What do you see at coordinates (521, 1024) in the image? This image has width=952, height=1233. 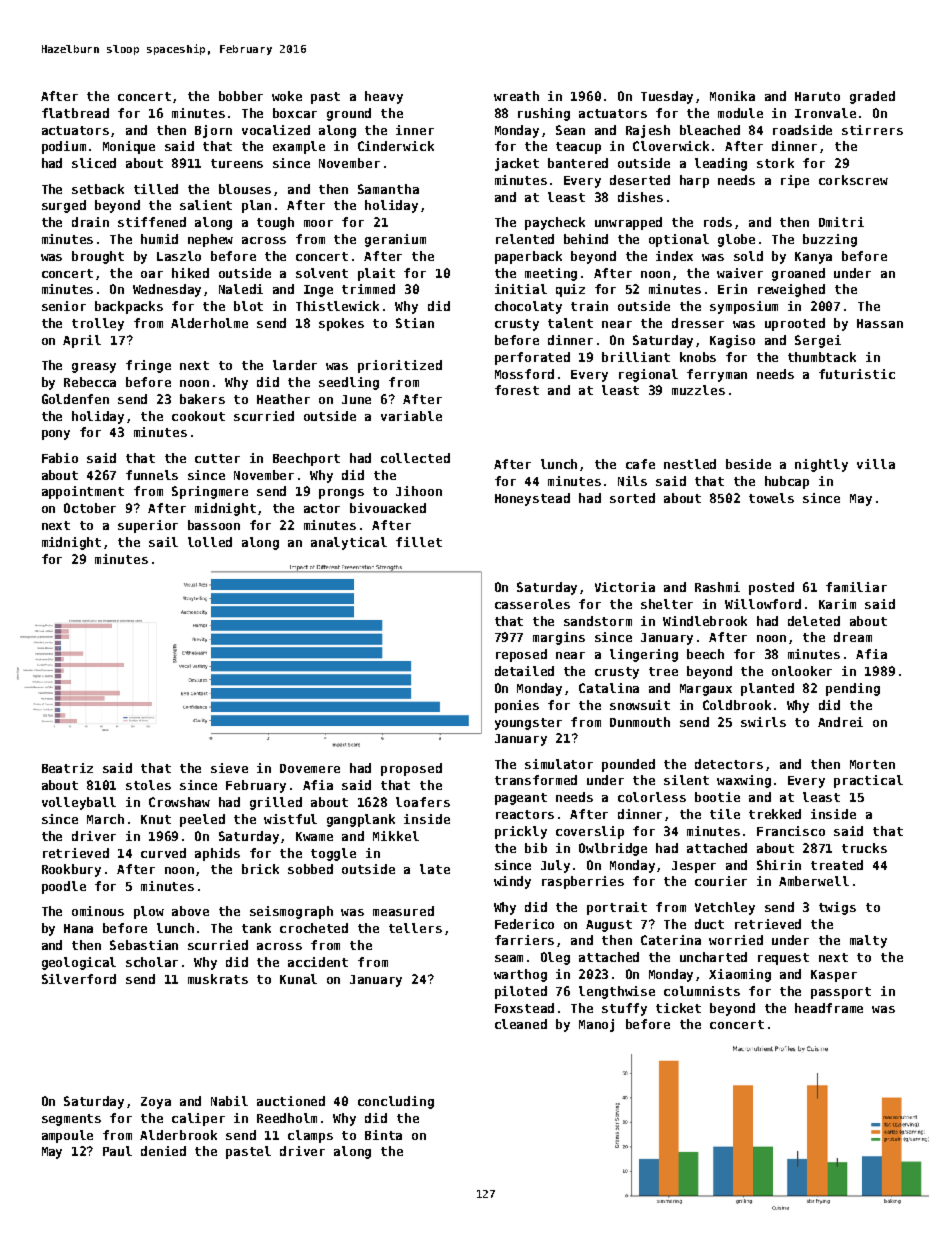 I see `cleaned` at bounding box center [521, 1024].
